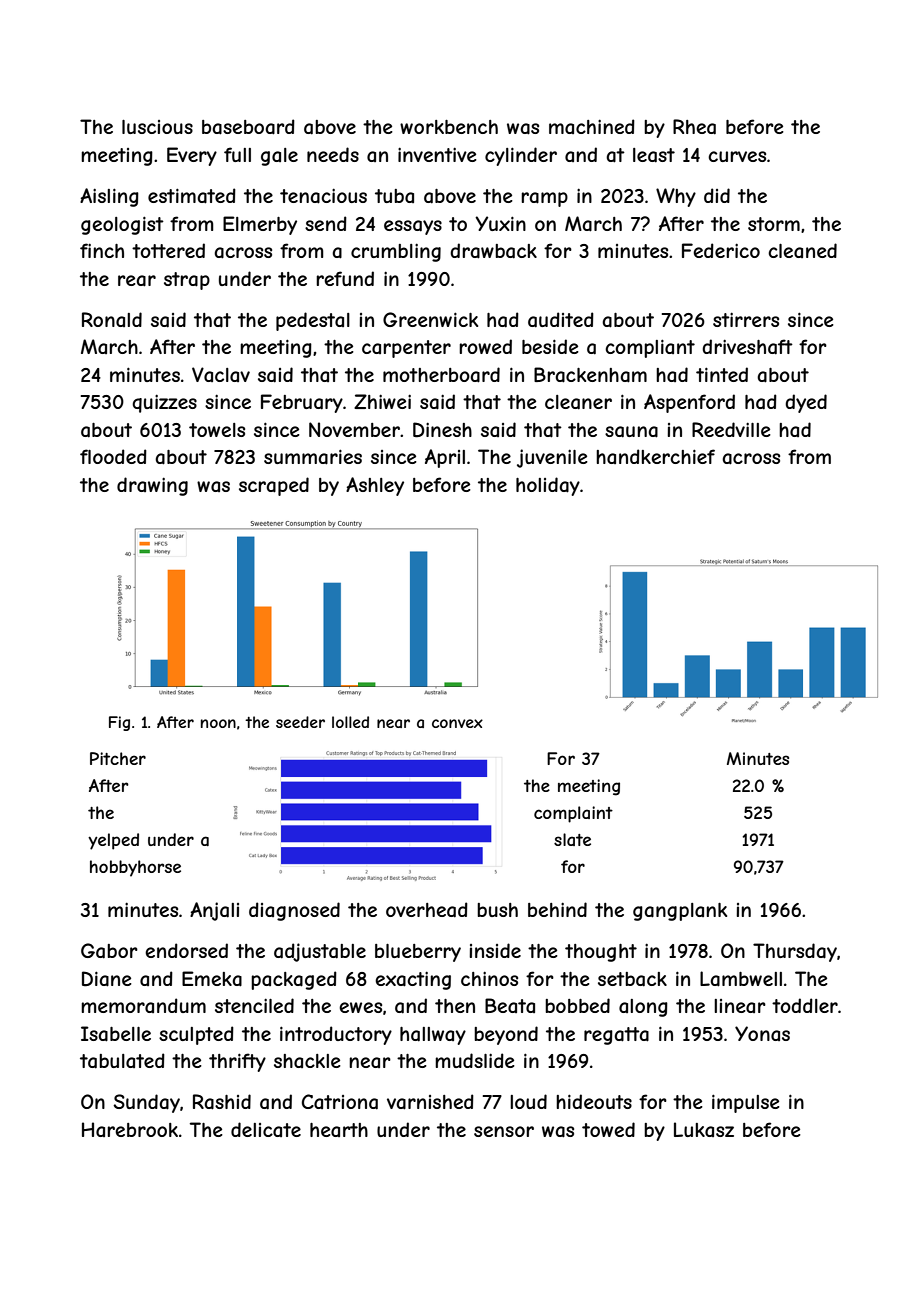 Image resolution: width=924 pixels, height=1311 pixels. I want to click on tabulated, so click(122, 1061).
